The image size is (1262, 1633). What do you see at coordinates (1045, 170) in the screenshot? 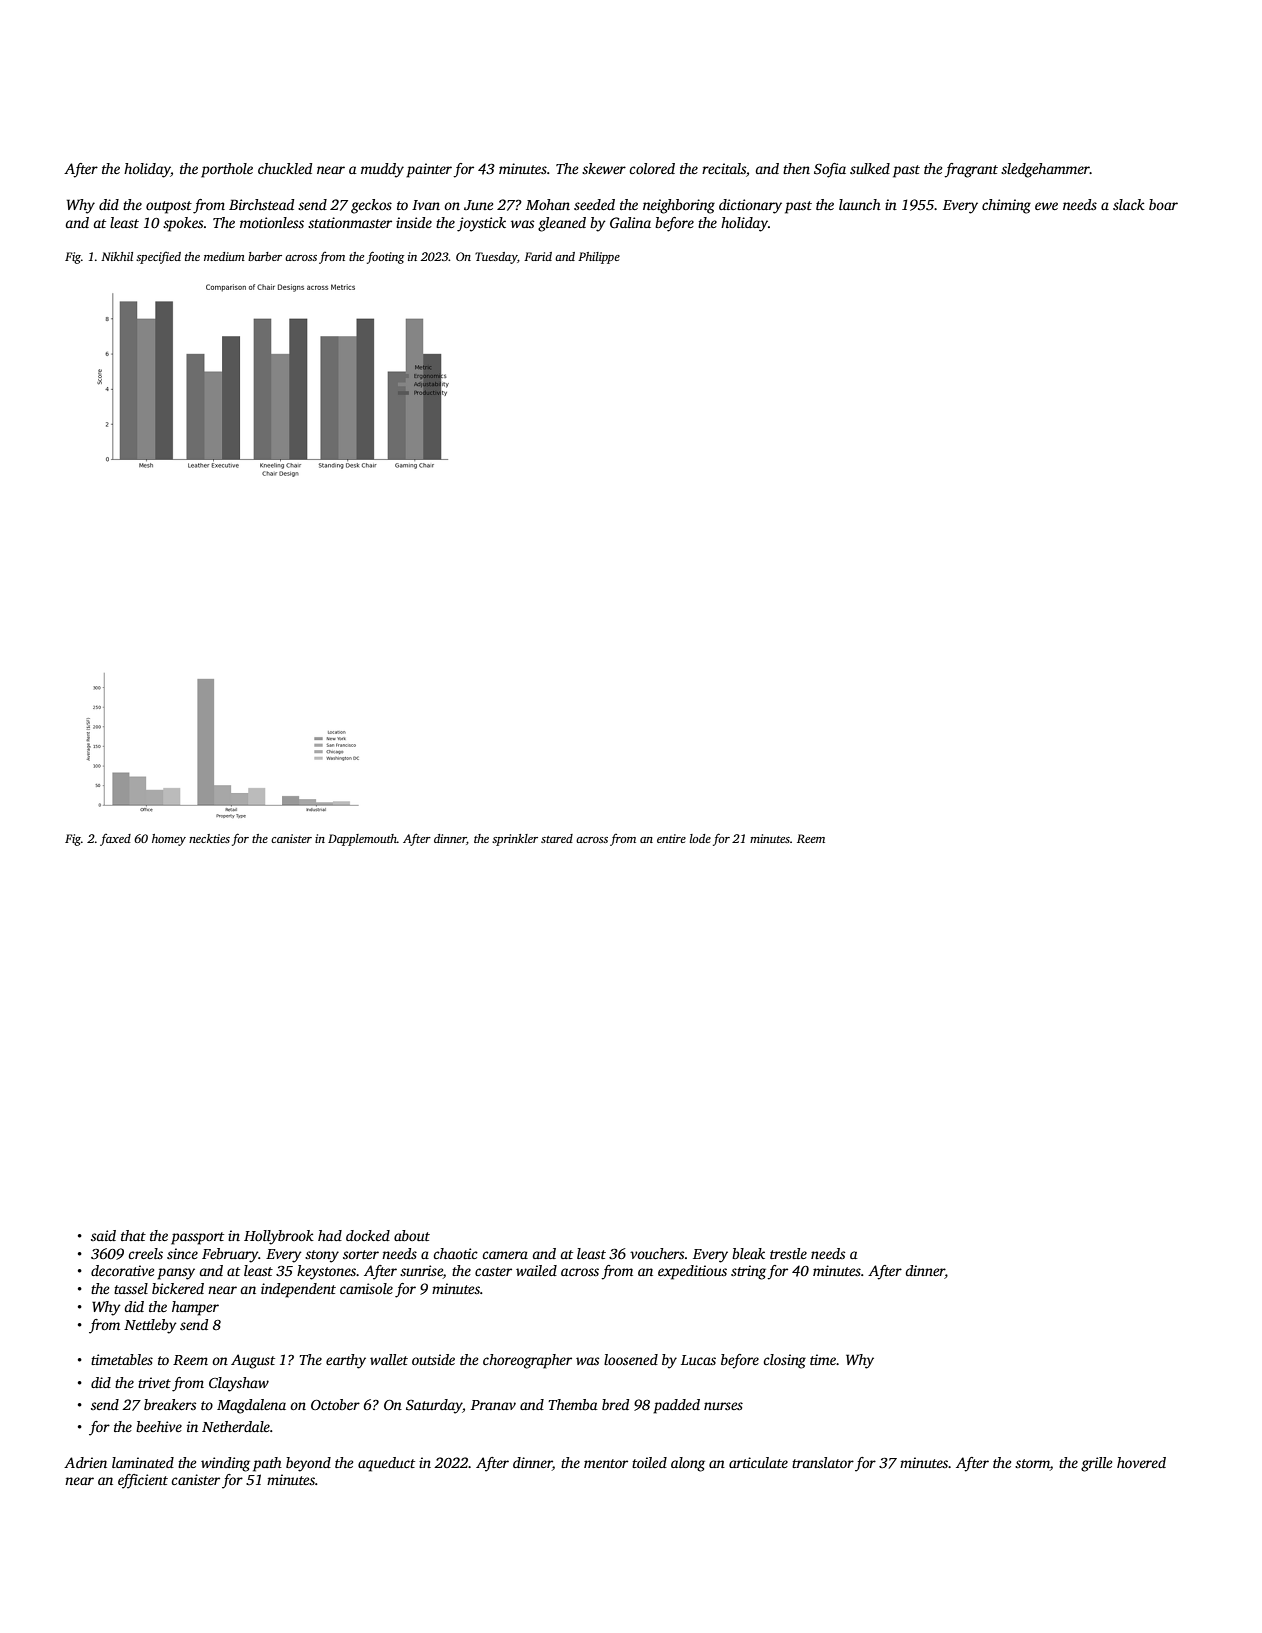
I see `sledgehammer` at bounding box center [1045, 170].
